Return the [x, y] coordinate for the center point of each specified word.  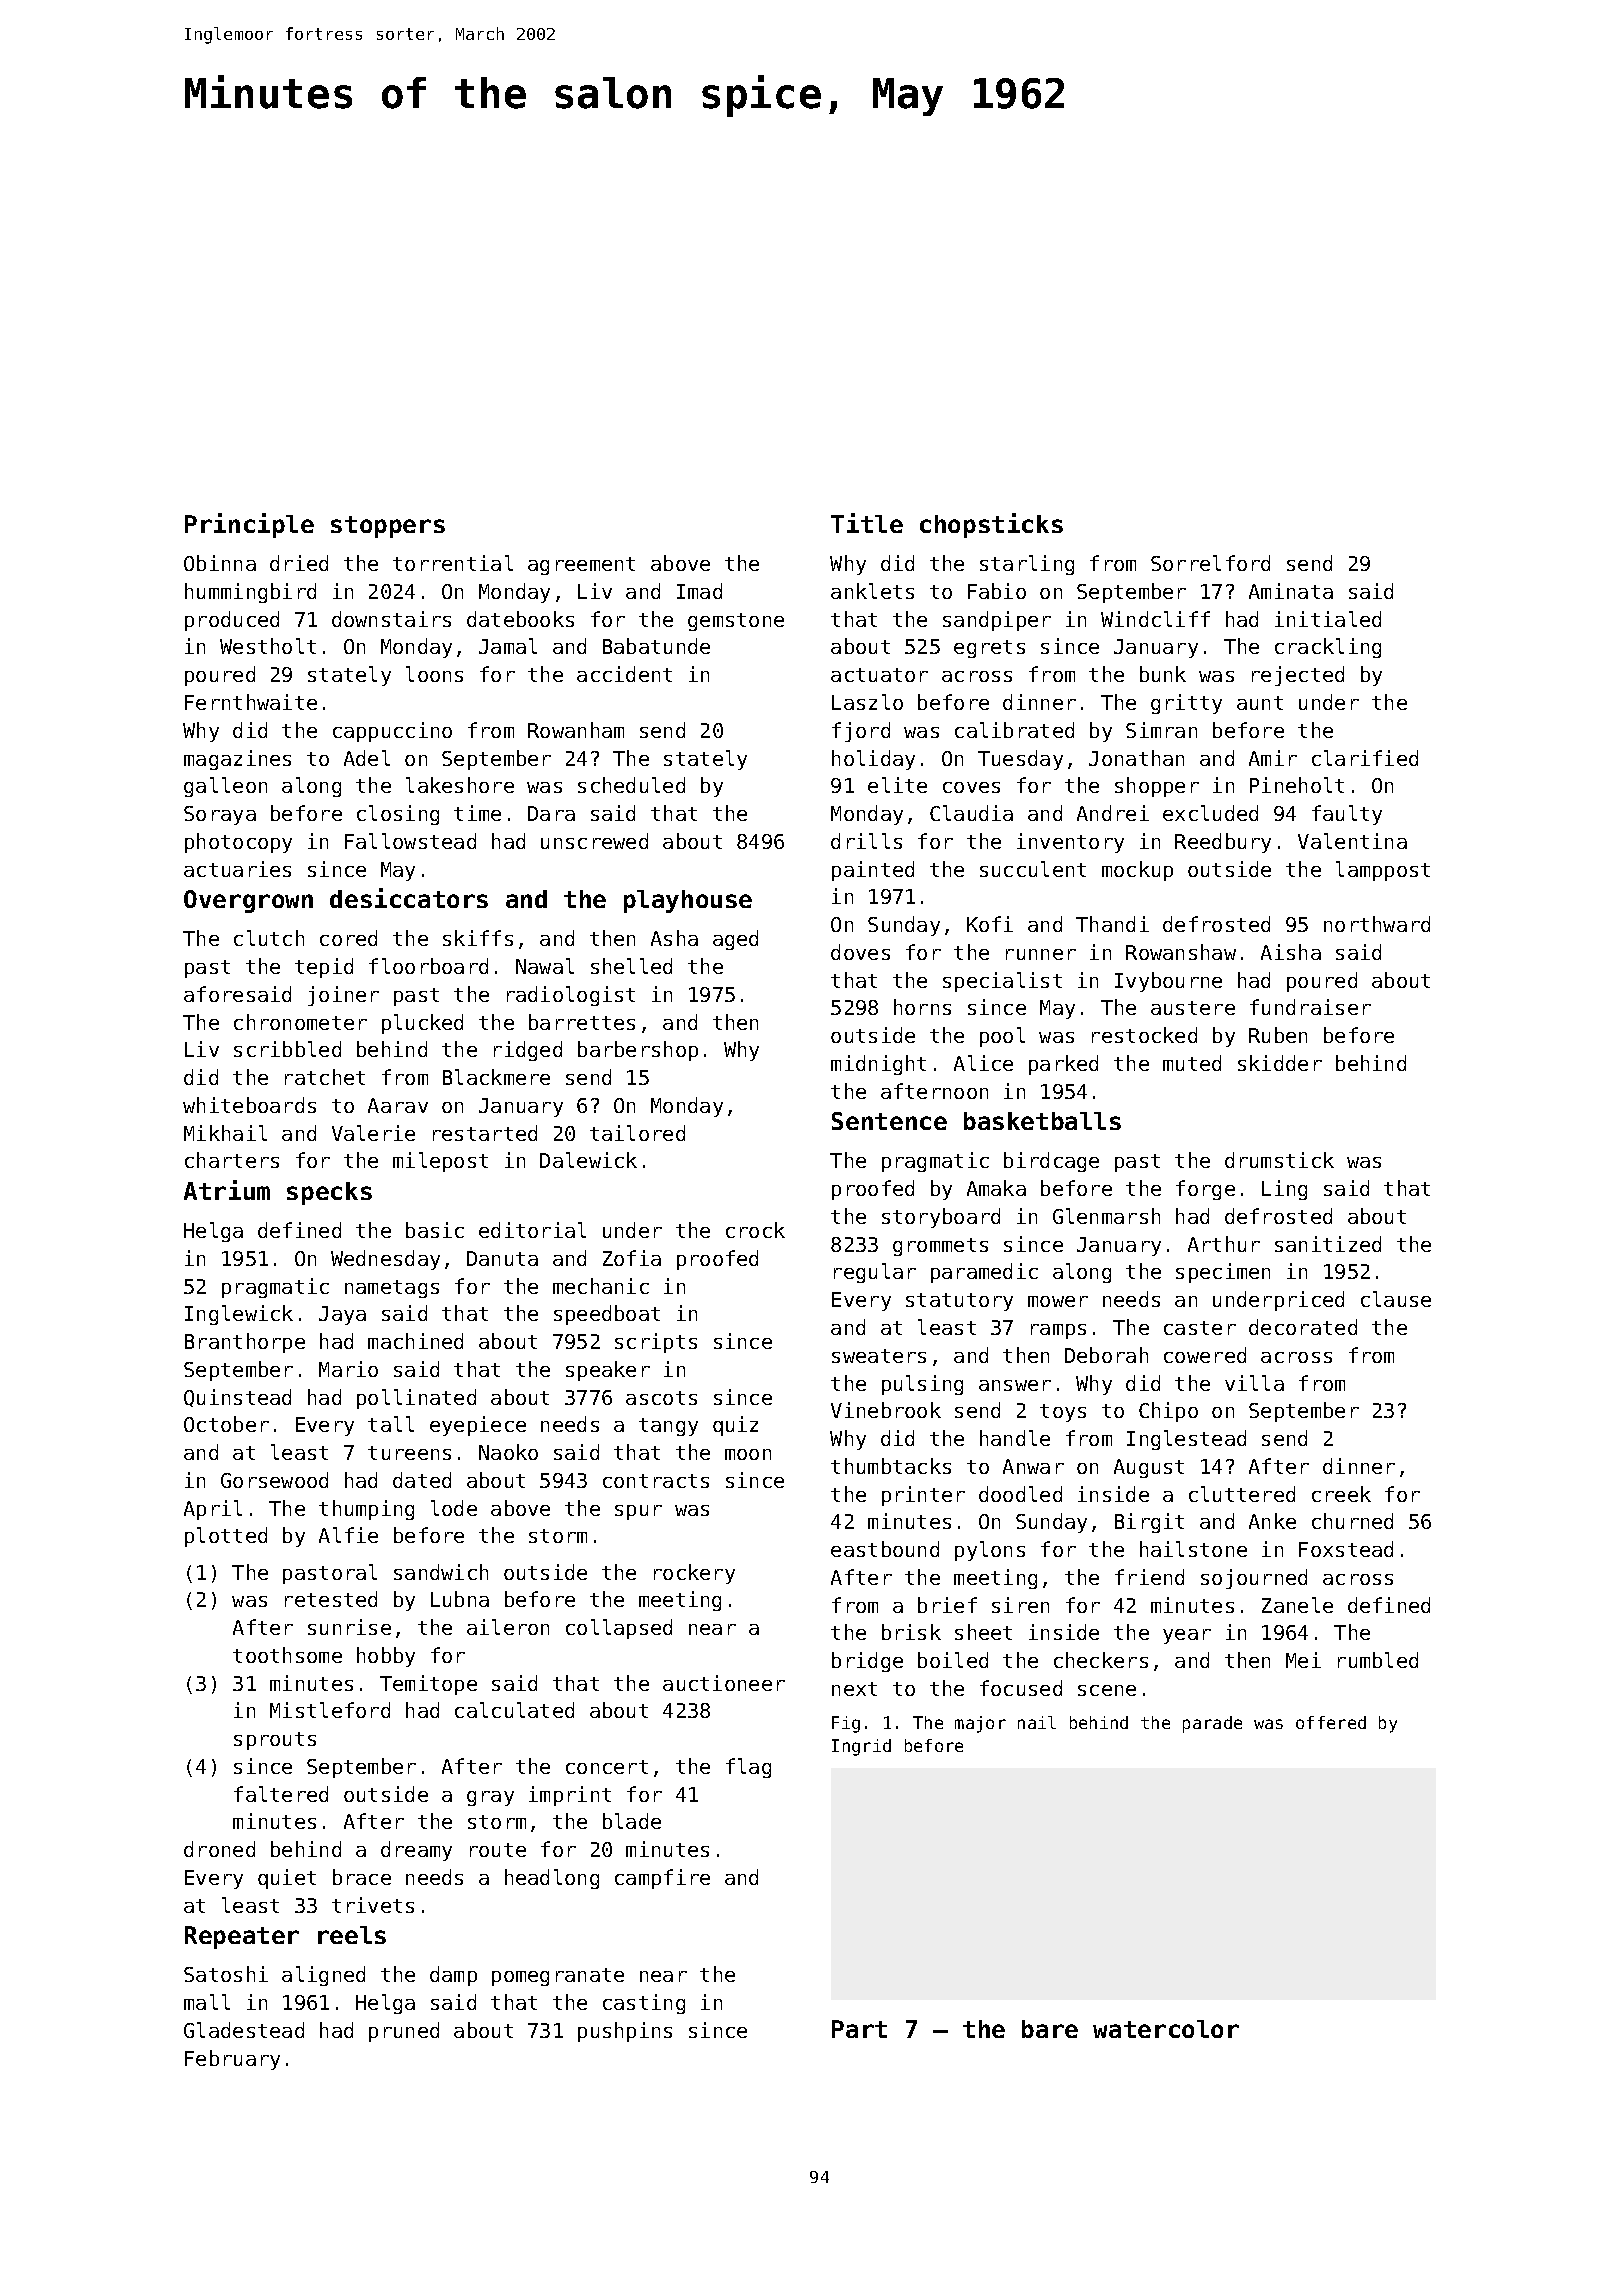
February [232, 2060]
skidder [1280, 1063]
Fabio [997, 591]
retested [331, 1599]
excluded [1210, 813]
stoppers [388, 527]
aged [735, 940]
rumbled [1378, 1660]
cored [348, 938]
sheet [983, 1632]
